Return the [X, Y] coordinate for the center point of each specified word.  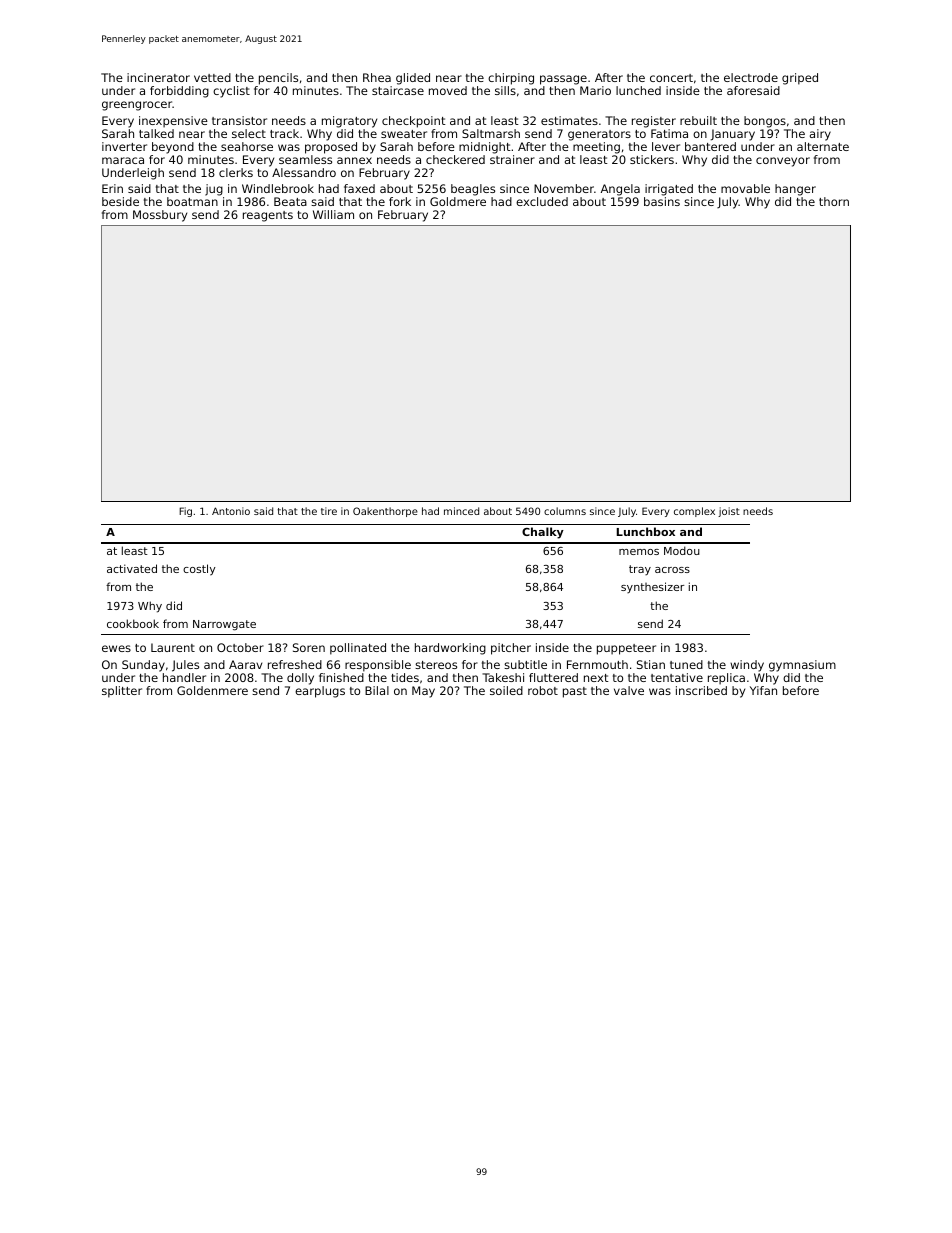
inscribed [701, 690]
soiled [506, 690]
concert [671, 78]
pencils [278, 79]
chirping [511, 79]
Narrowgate [224, 625]
